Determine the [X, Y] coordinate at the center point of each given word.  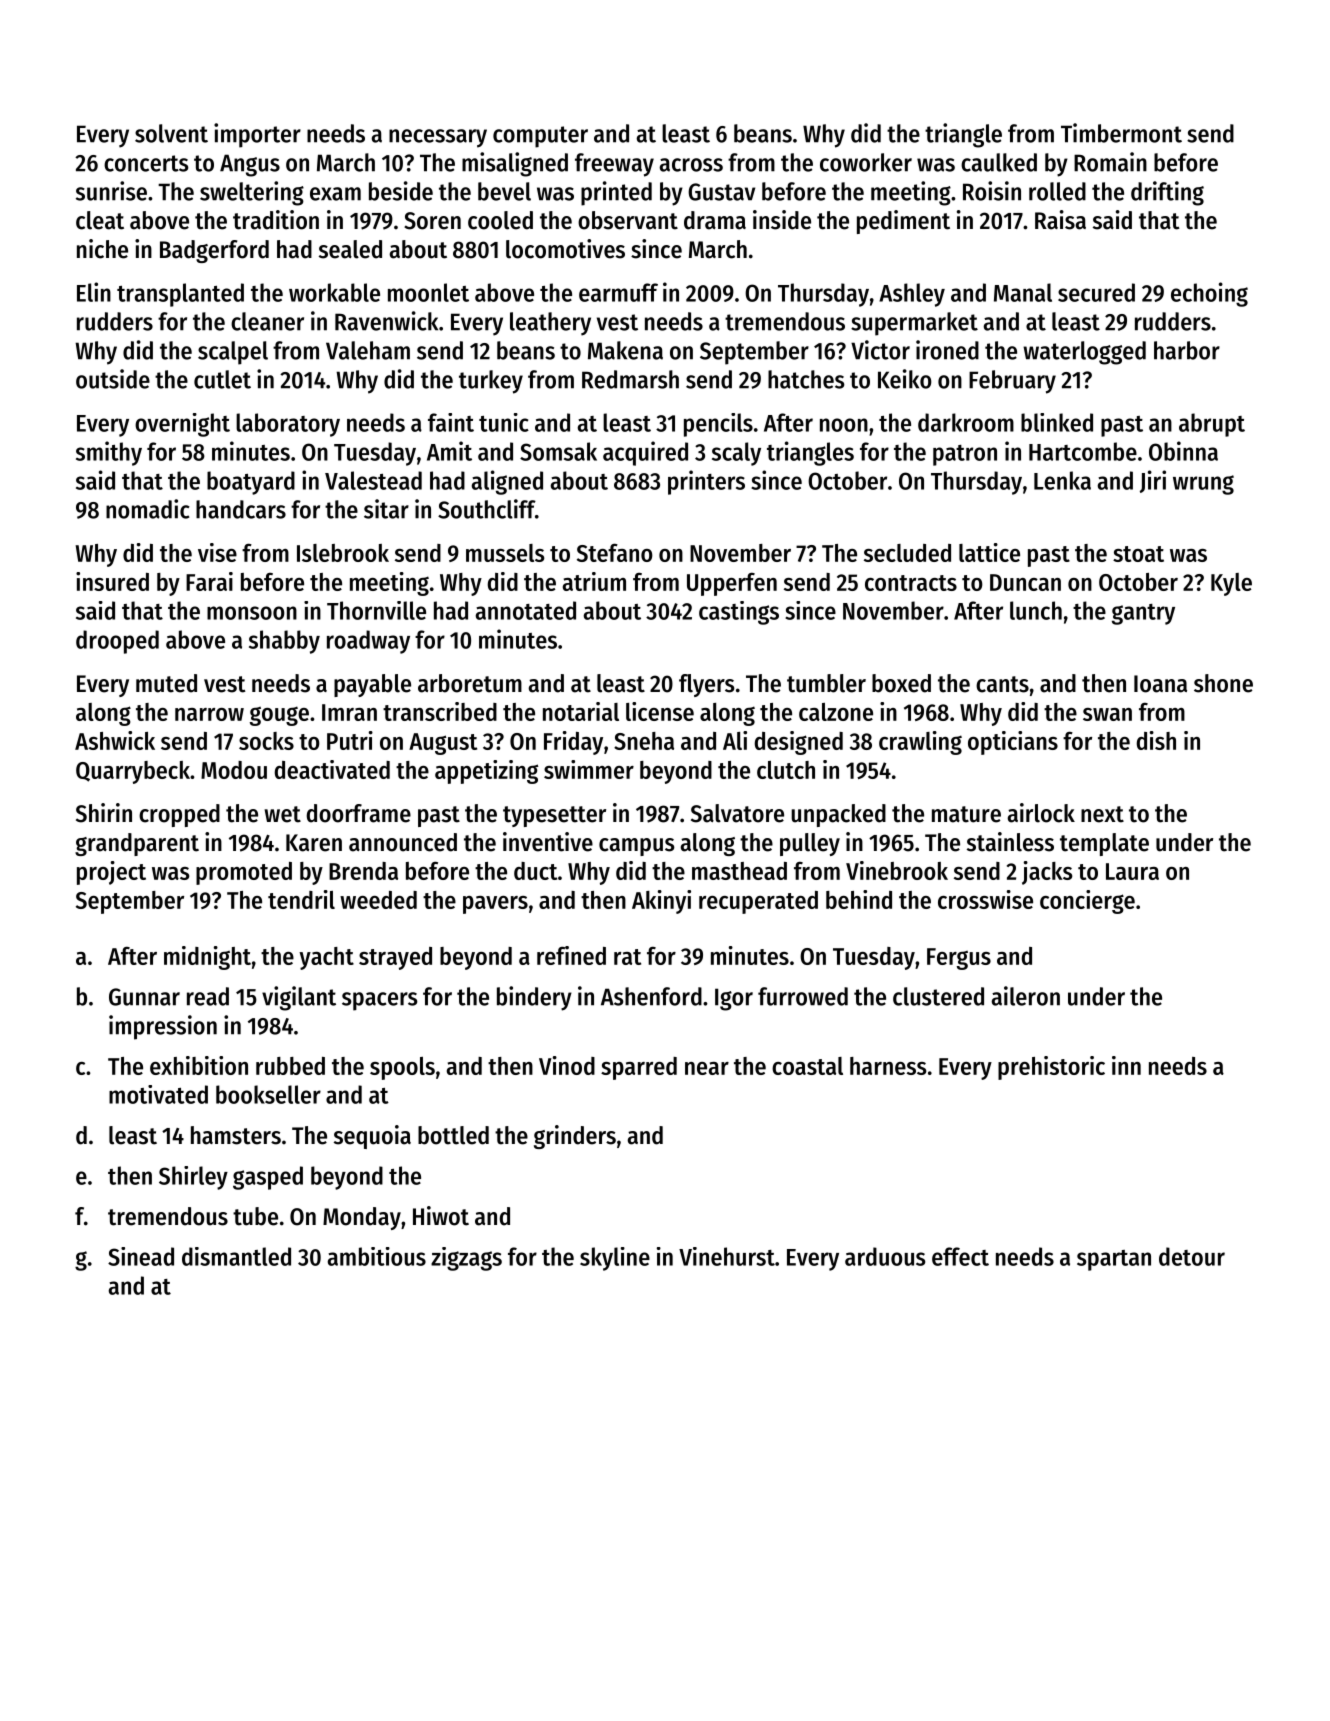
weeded [378, 900]
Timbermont [1121, 133]
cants [1002, 684]
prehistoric [1051, 1068]
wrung [1203, 485]
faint [451, 422]
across [691, 165]
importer [257, 135]
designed [798, 743]
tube [255, 1216]
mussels [505, 553]
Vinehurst [727, 1256]
